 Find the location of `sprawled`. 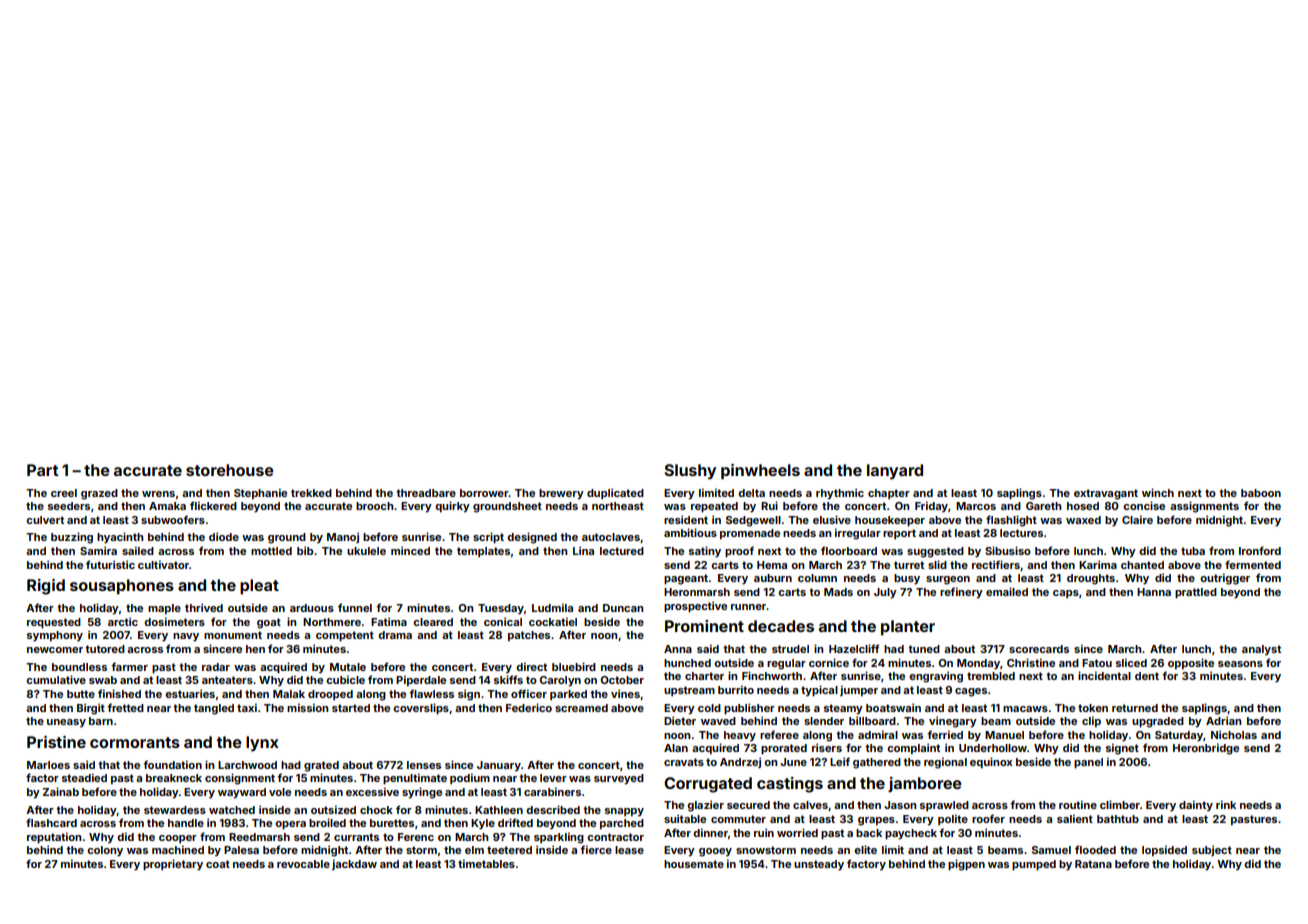

sprawled is located at coordinates (944, 806).
